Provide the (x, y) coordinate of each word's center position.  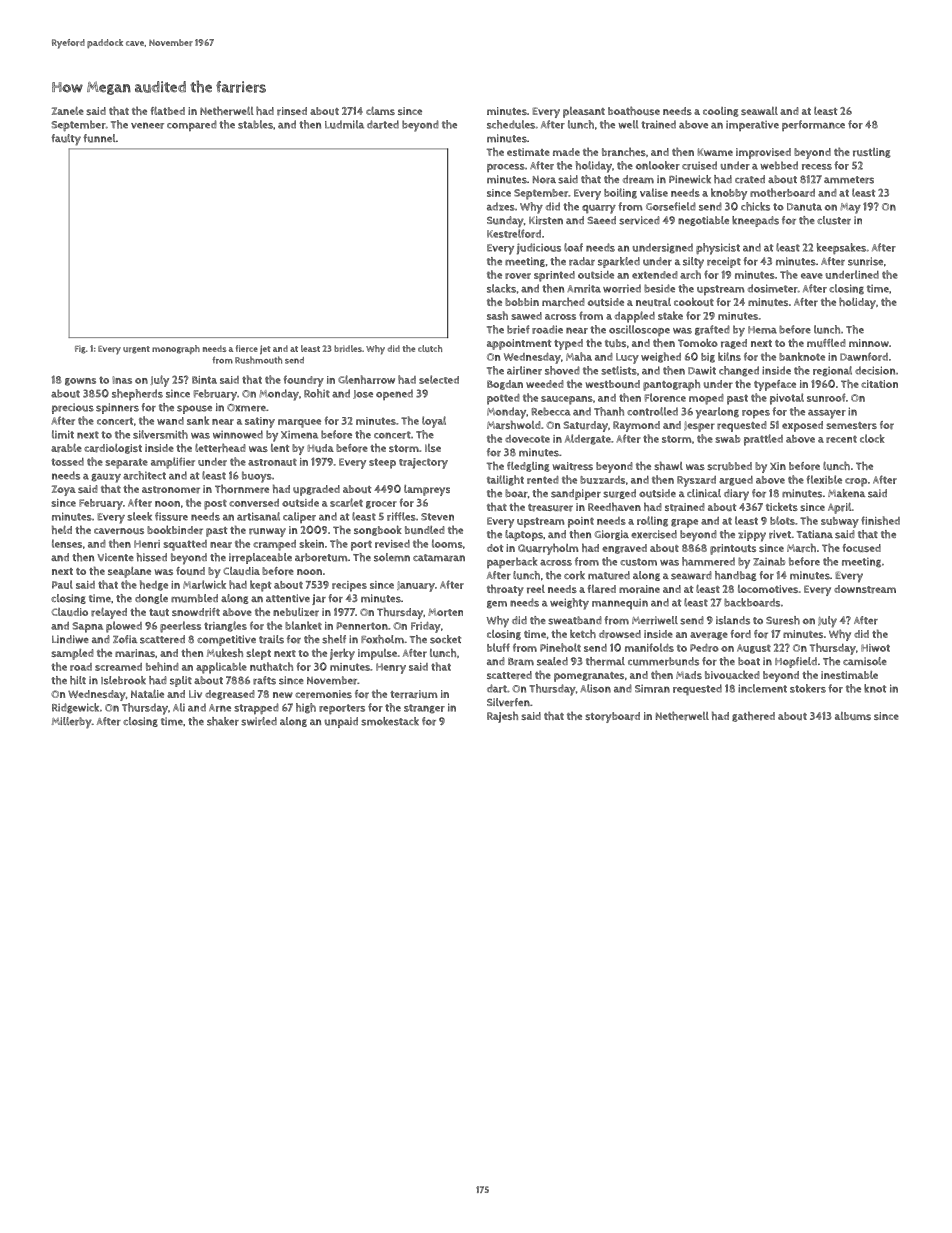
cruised (699, 165)
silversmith (160, 434)
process (506, 168)
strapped (256, 709)
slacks (501, 288)
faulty (66, 140)
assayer (827, 414)
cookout (694, 301)
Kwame (715, 152)
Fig (80, 349)
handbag (736, 576)
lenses (67, 543)
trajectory (423, 463)
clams (380, 110)
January (416, 586)
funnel (99, 138)
